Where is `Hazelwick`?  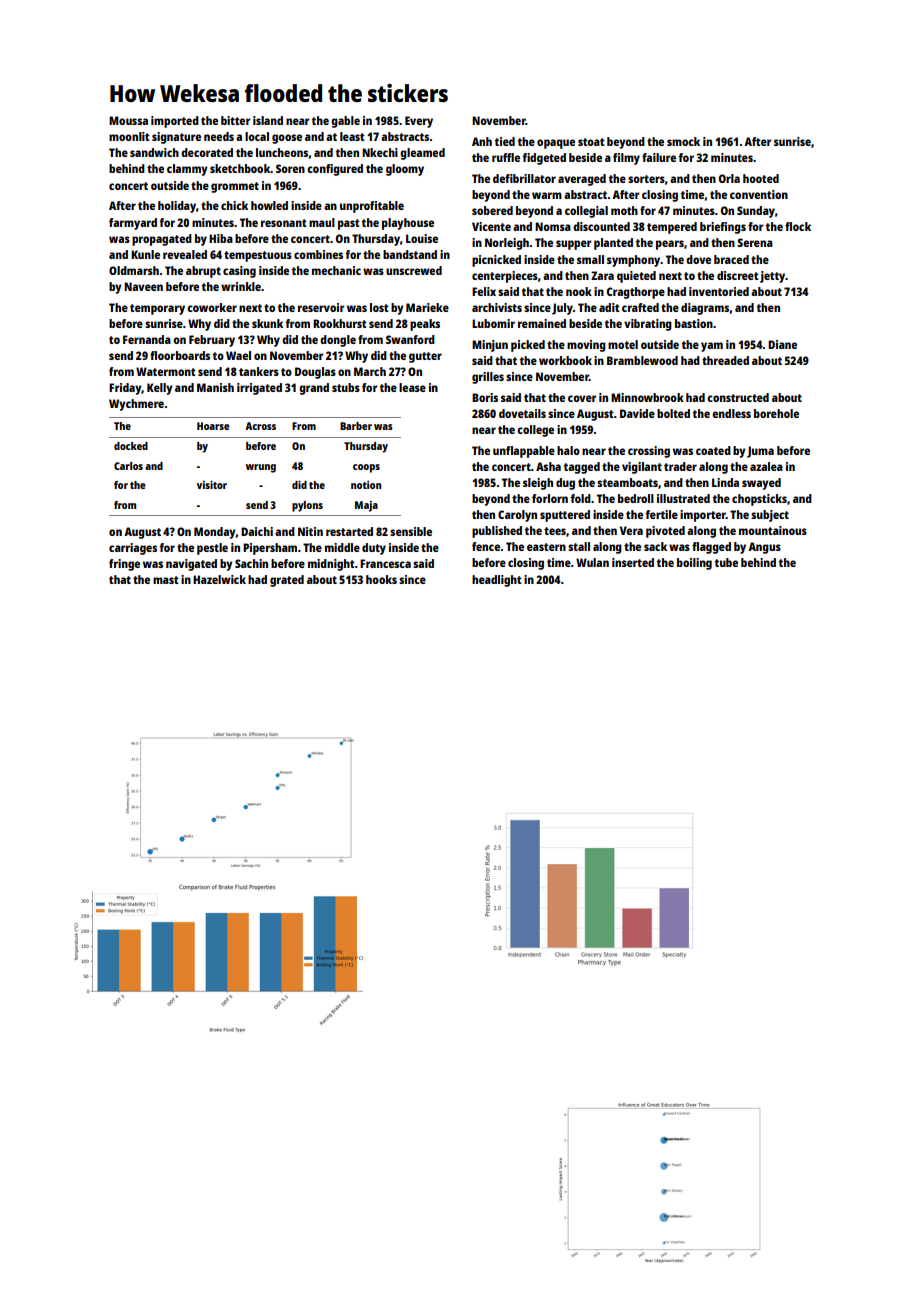 Hazelwick is located at coordinates (219, 579).
